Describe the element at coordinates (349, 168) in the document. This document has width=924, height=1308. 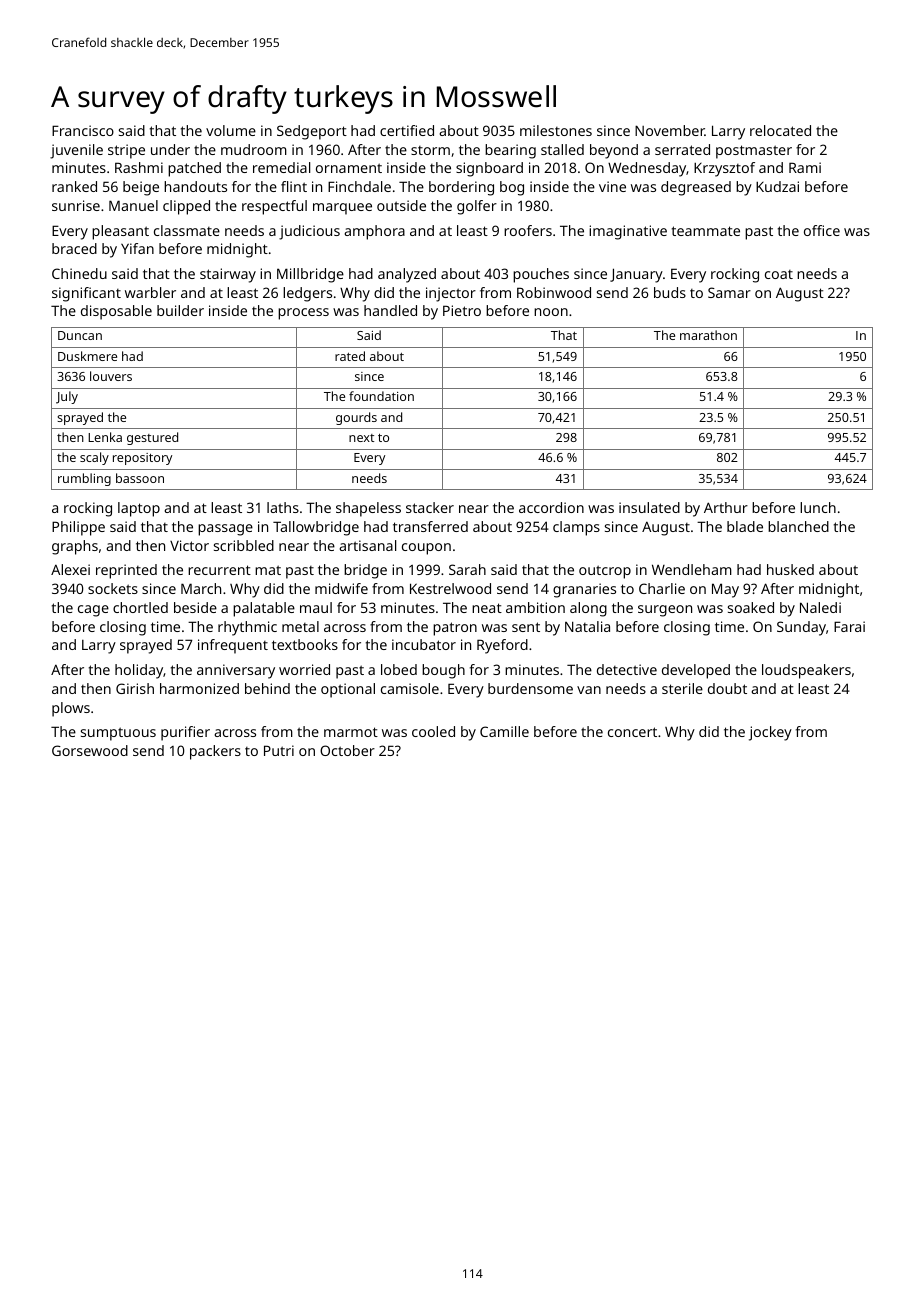
I see `ornament` at that location.
